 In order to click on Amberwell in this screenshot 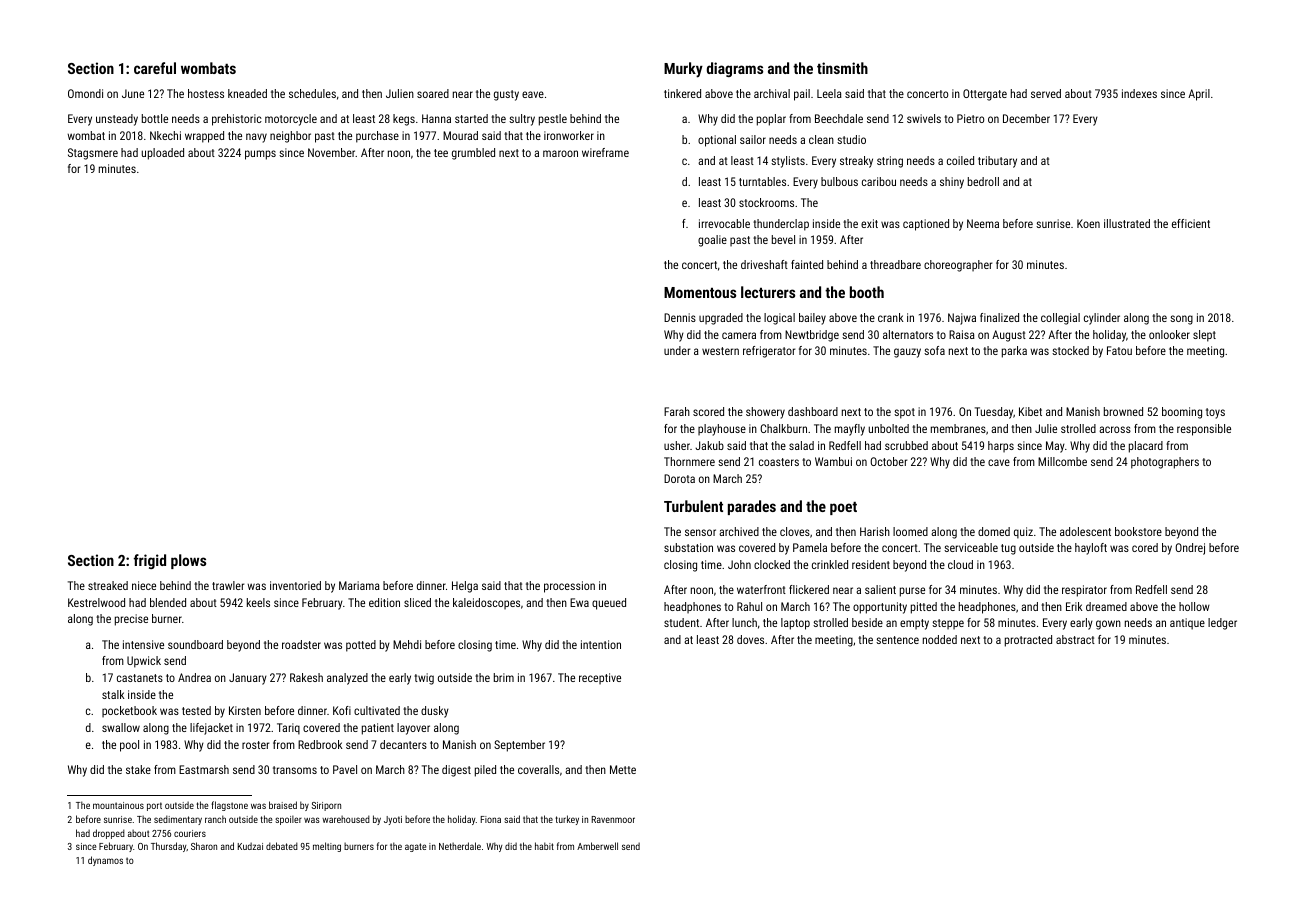, I will do `click(597, 846)`.
